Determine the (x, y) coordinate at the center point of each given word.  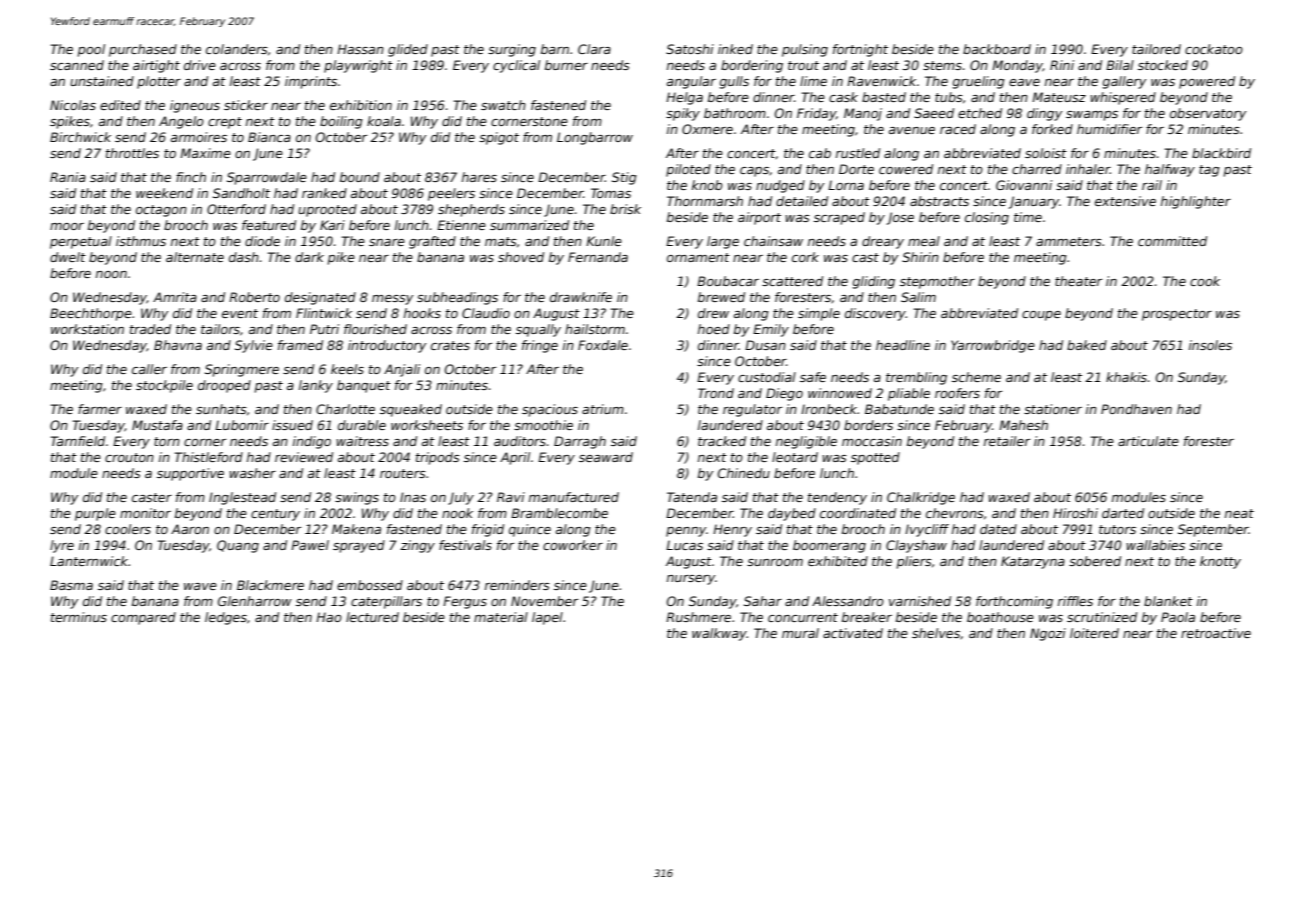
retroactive (1216, 633)
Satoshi (690, 49)
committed (1172, 241)
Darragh (580, 442)
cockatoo (1214, 49)
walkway (719, 634)
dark (309, 257)
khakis (1127, 377)
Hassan (360, 49)
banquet (364, 386)
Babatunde (899, 409)
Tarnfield (77, 441)
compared (143, 618)
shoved (521, 257)
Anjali (402, 370)
